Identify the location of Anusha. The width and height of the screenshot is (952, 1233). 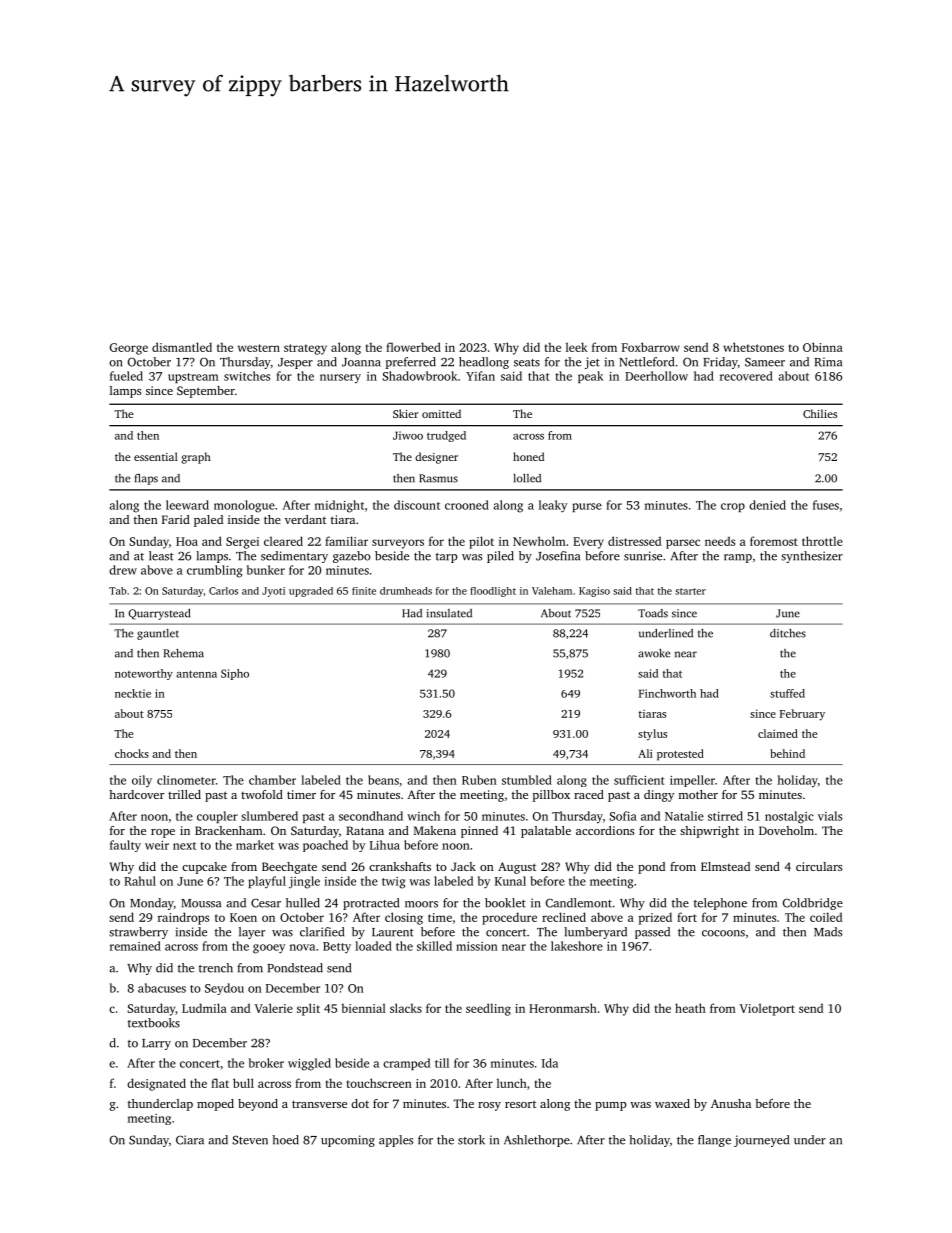
(731, 1103).
